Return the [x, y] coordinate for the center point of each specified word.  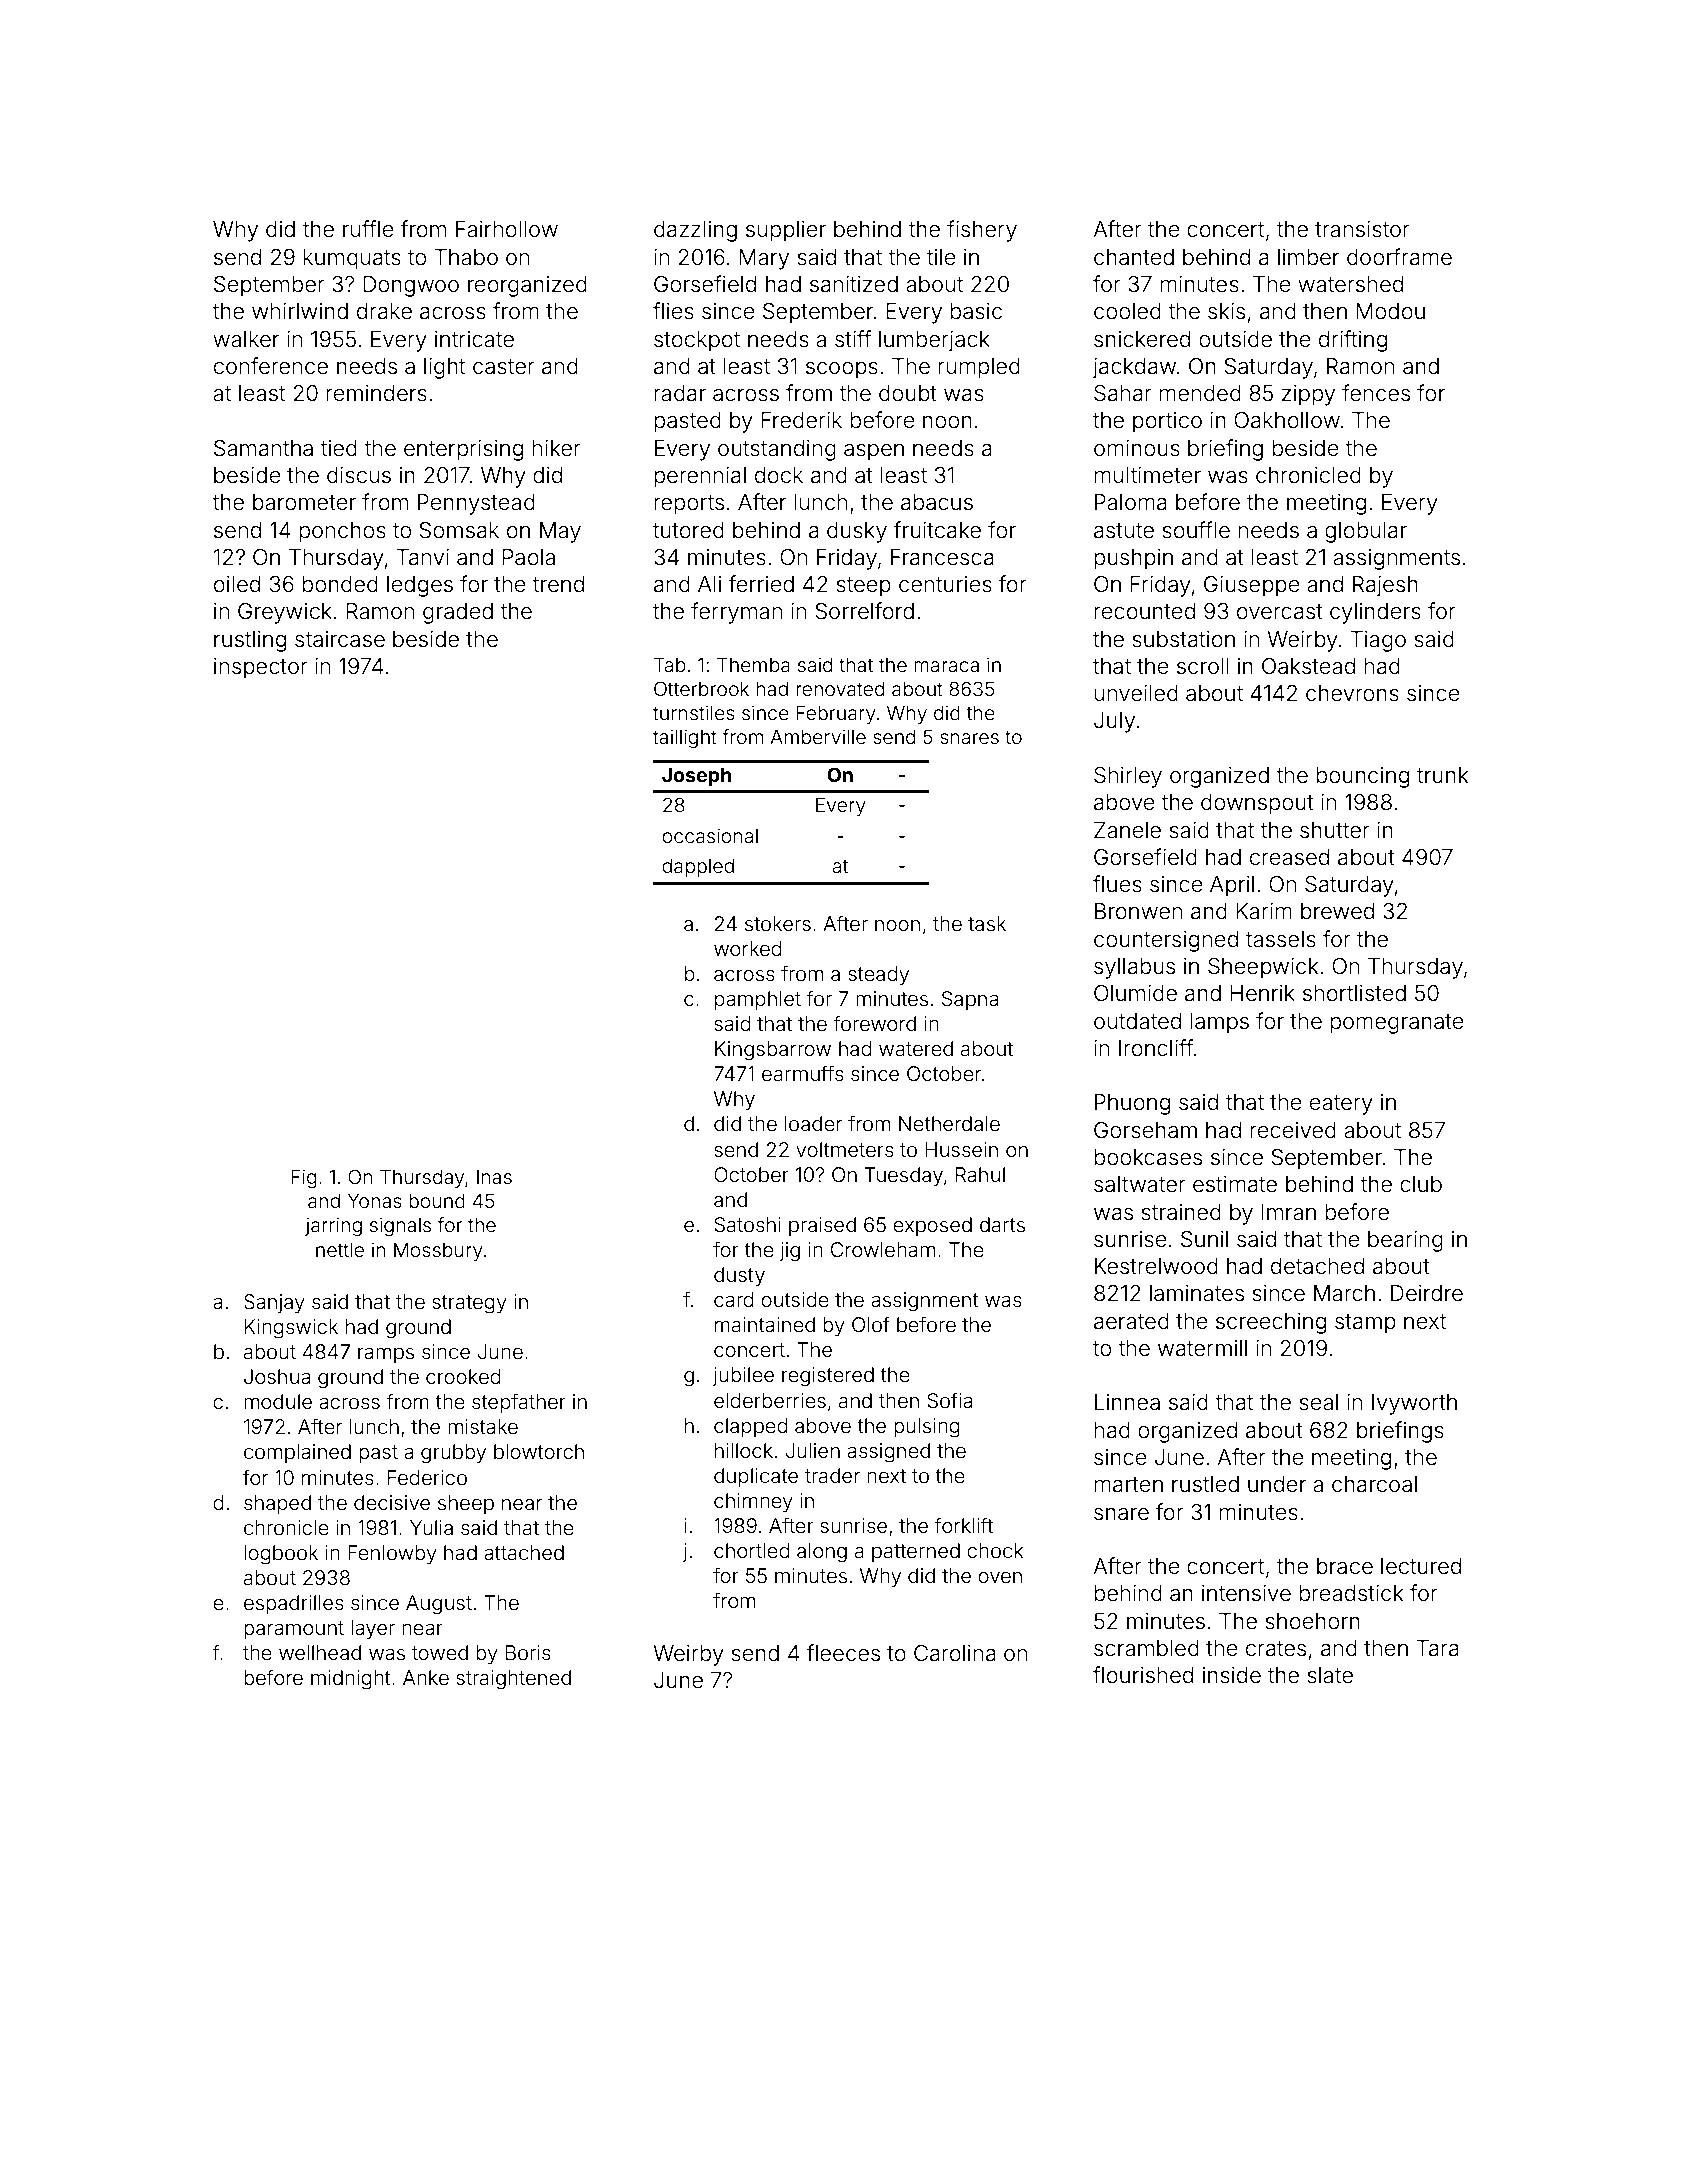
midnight [351, 1680]
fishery [982, 231]
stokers [778, 923]
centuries [945, 584]
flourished [1143, 1675]
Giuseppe [1252, 586]
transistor [1362, 229]
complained [297, 1453]
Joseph [696, 776]
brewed [1337, 911]
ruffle [368, 229]
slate [1330, 1675]
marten [1129, 1485]
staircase [340, 639]
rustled [1205, 1484]
